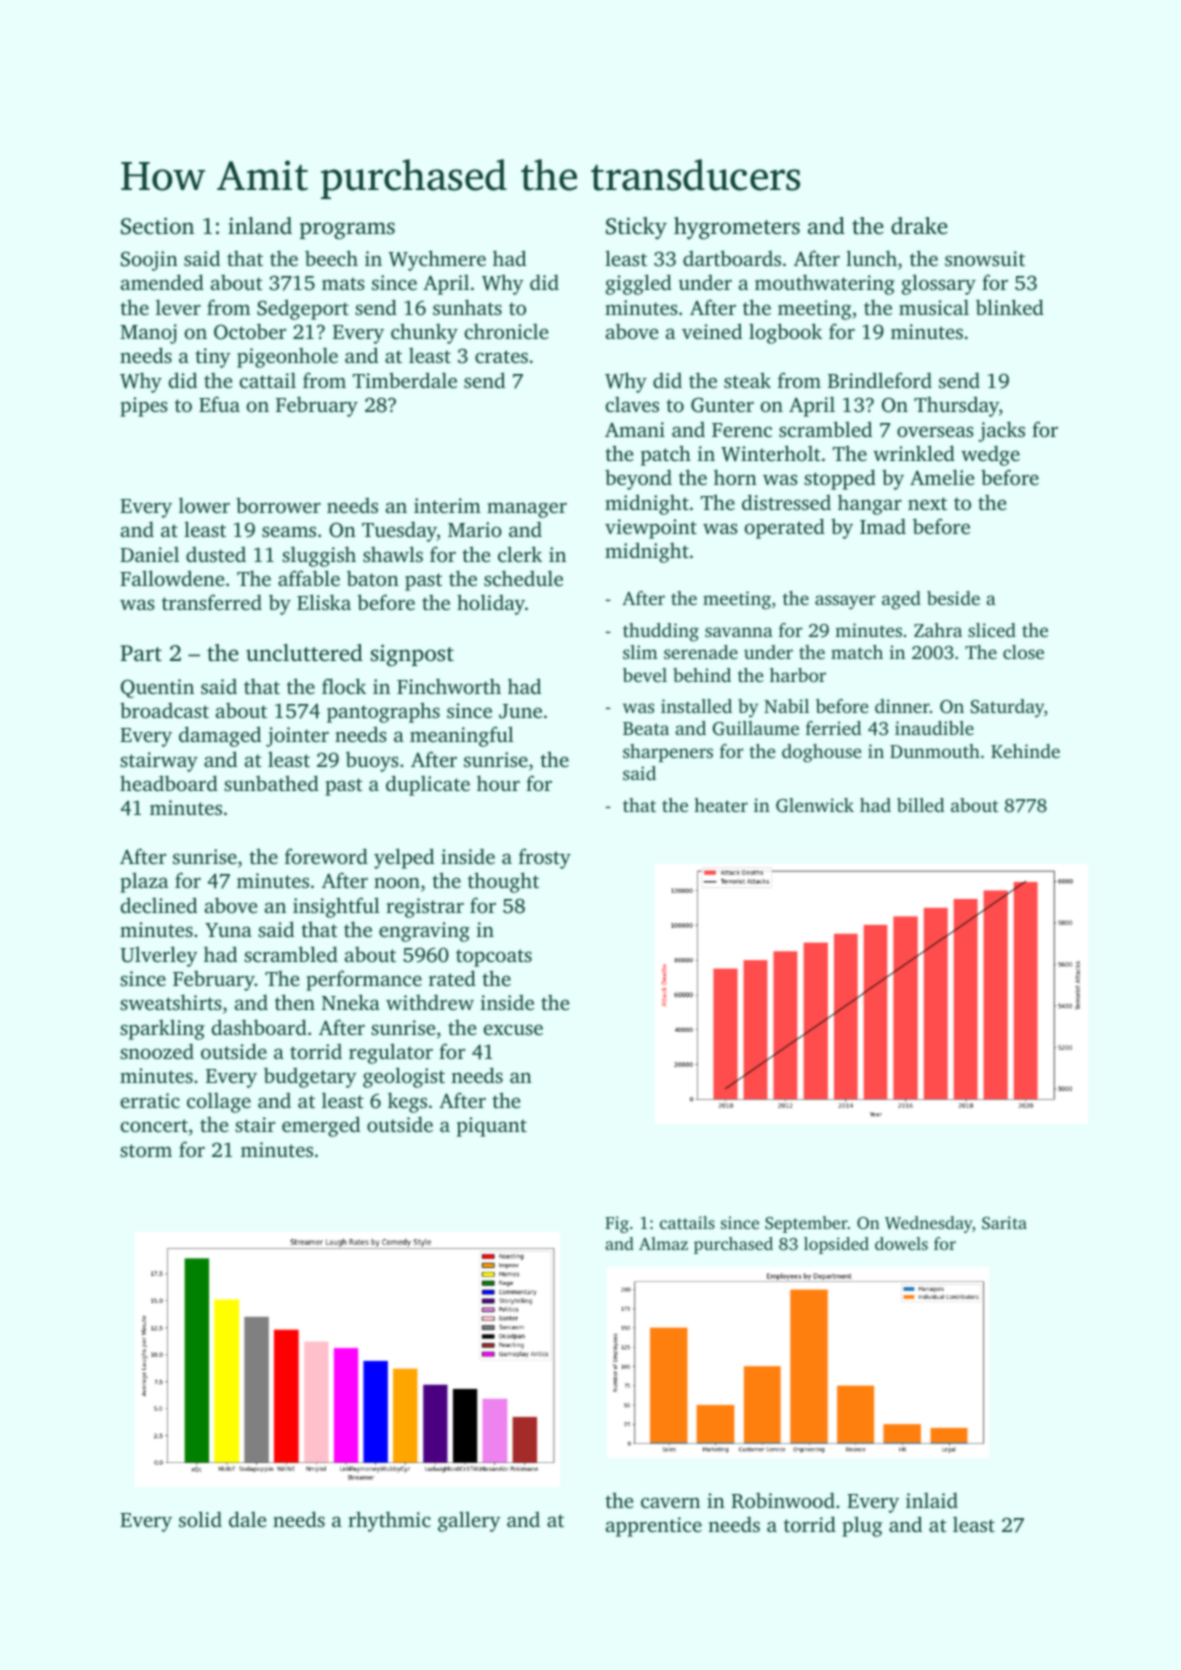 This image has height=1670, width=1181. What do you see at coordinates (786, 502) in the image?
I see `distressed` at bounding box center [786, 502].
